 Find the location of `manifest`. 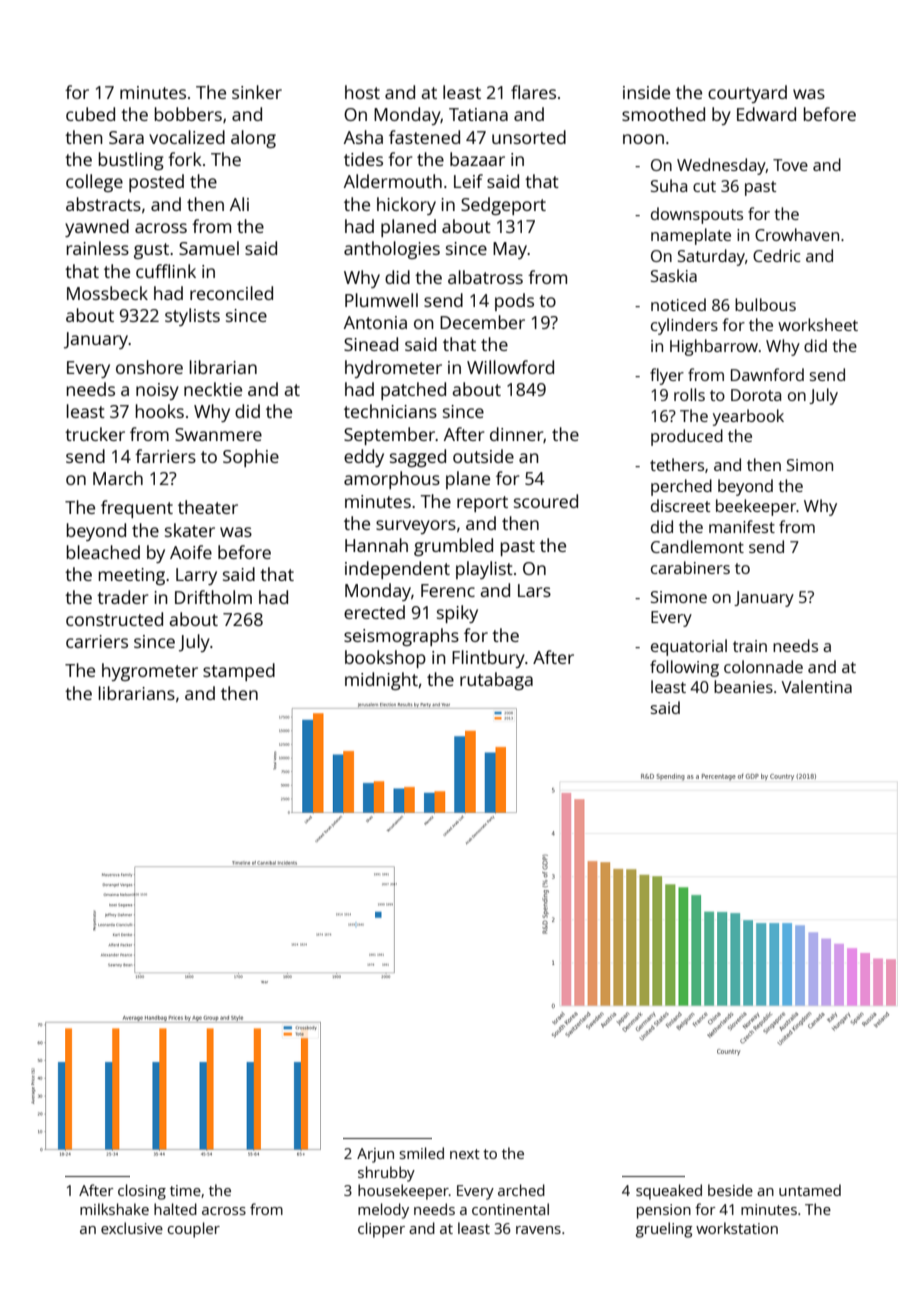

manifest is located at coordinates (742, 526).
